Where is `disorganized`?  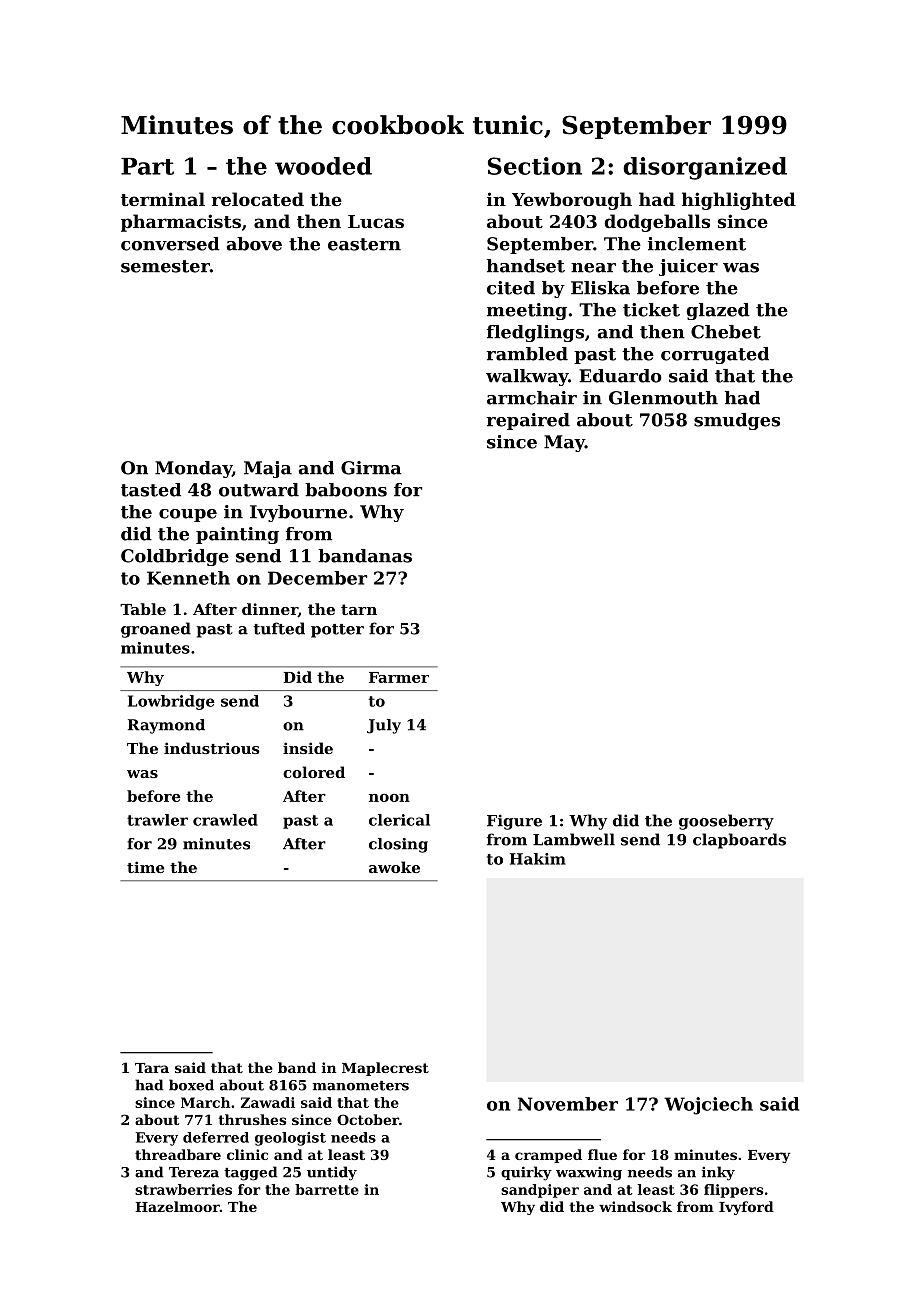 disorganized is located at coordinates (705, 168).
